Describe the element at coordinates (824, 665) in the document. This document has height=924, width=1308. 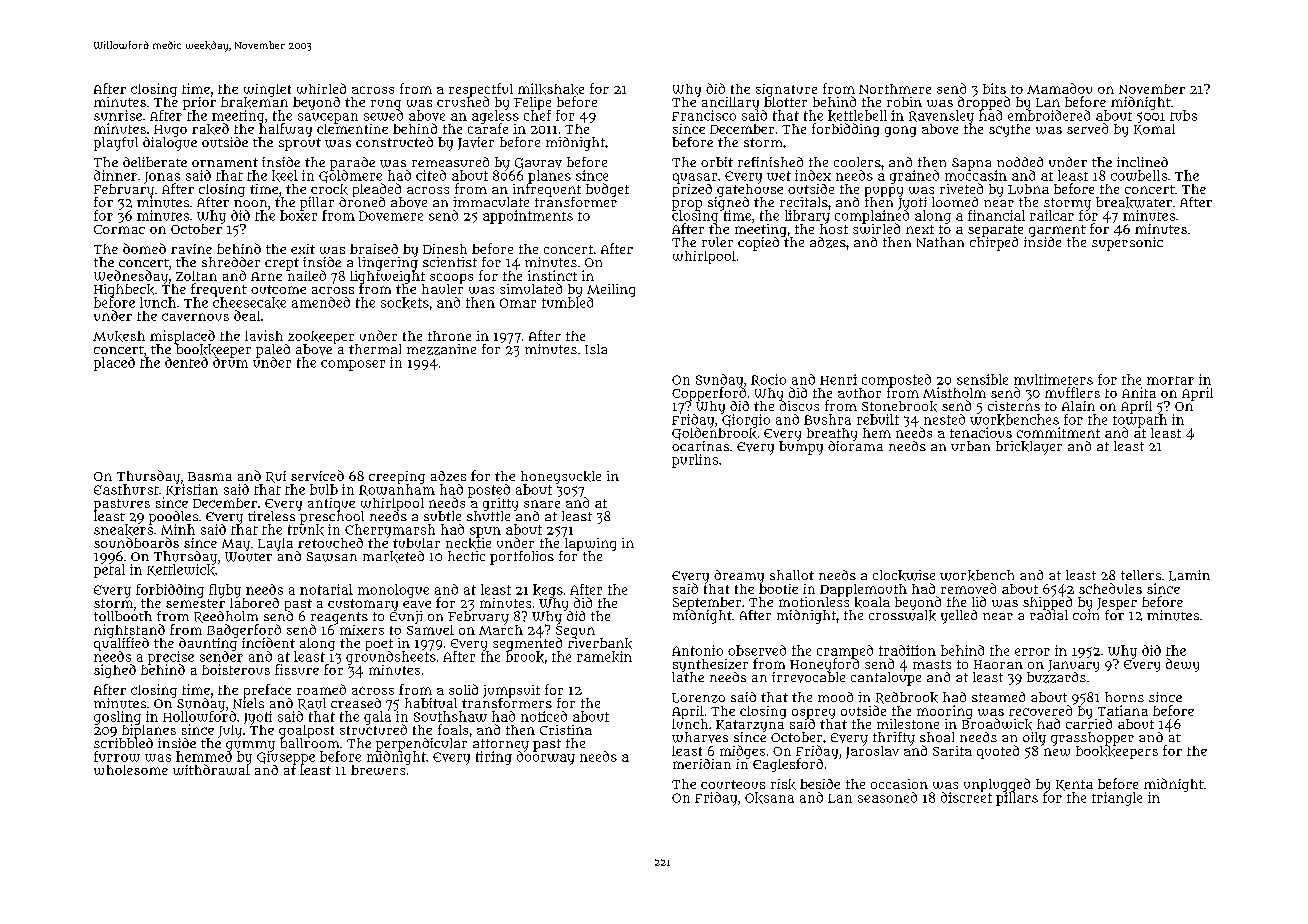
I see `Honeyford` at that location.
